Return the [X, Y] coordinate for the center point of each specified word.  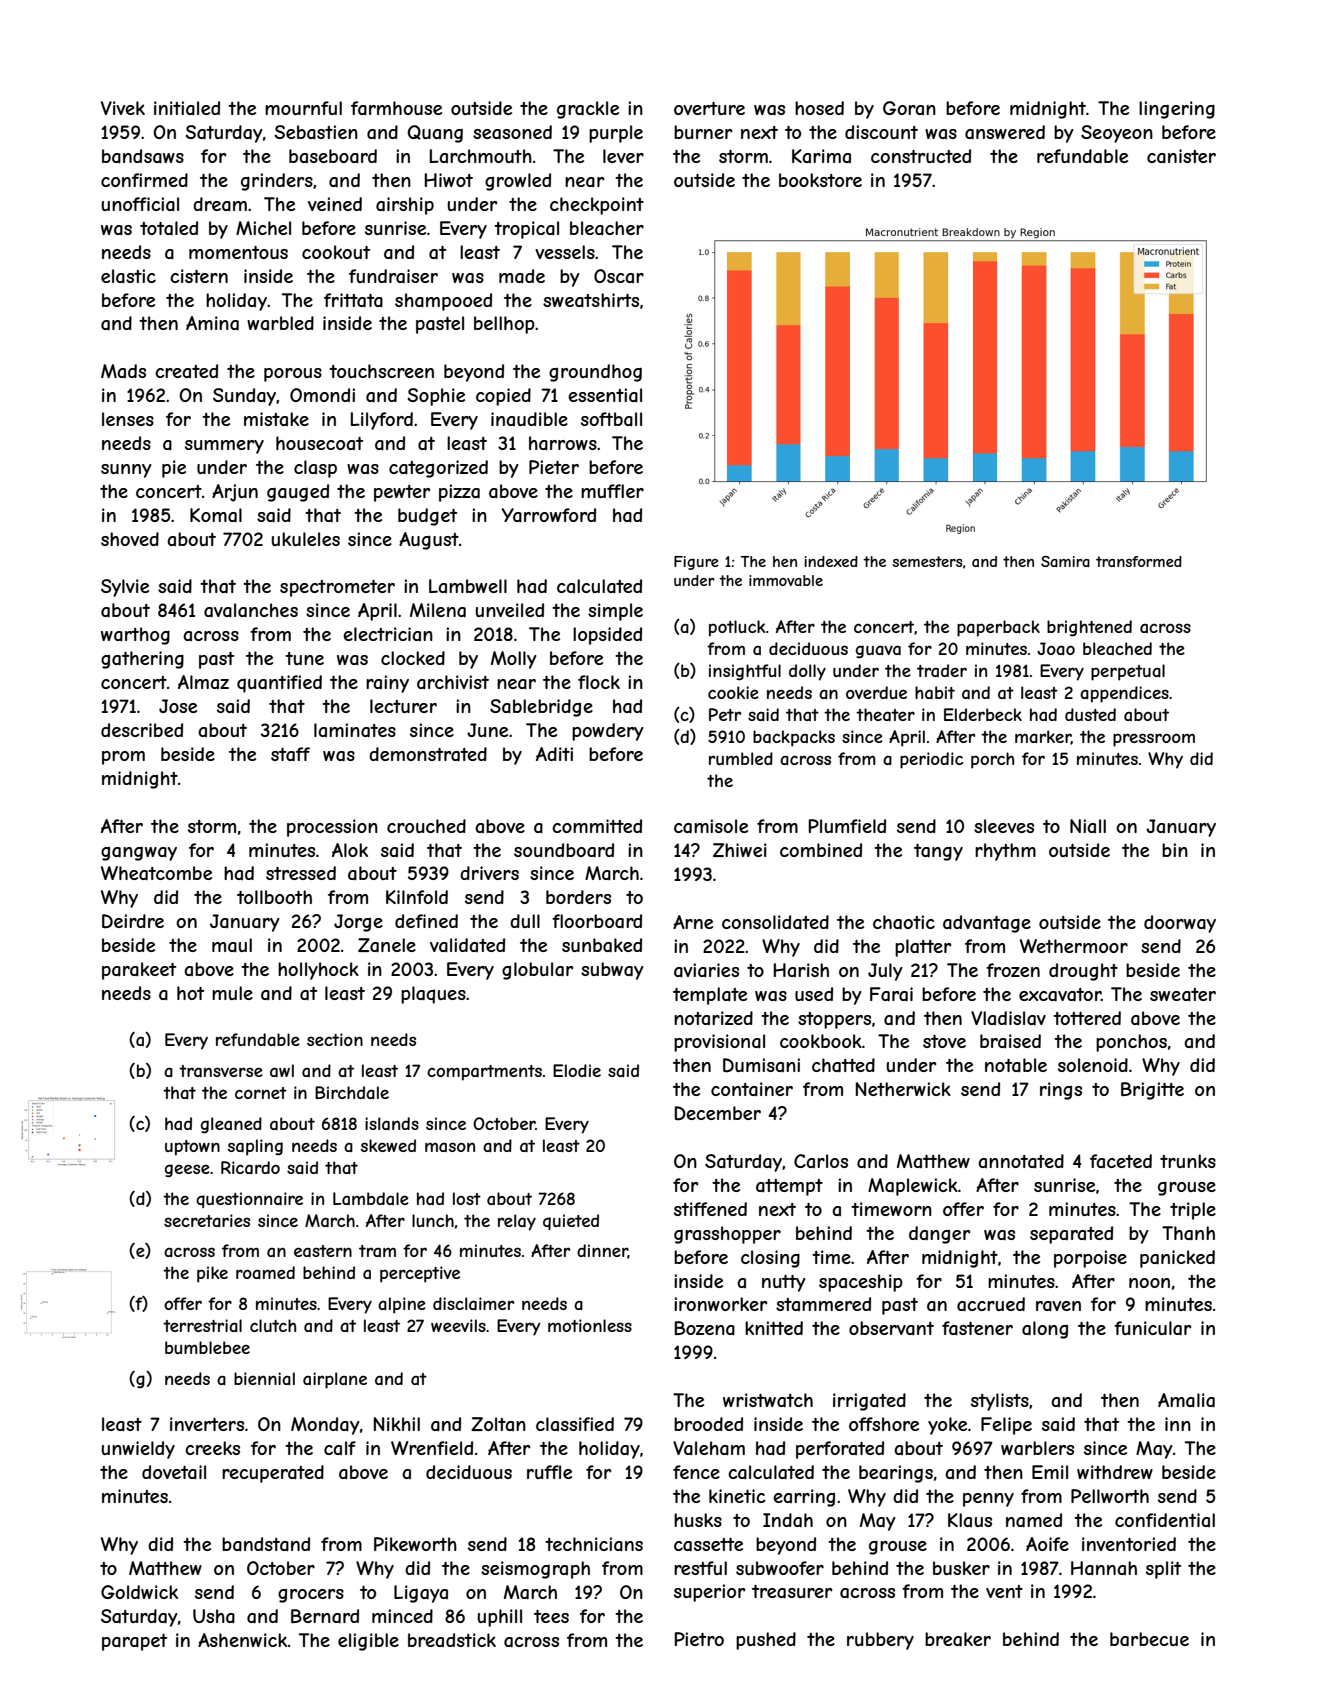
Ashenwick [242, 1640]
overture [709, 108]
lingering [1177, 110]
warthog [135, 636]
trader [942, 670]
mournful [303, 108]
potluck [737, 628]
